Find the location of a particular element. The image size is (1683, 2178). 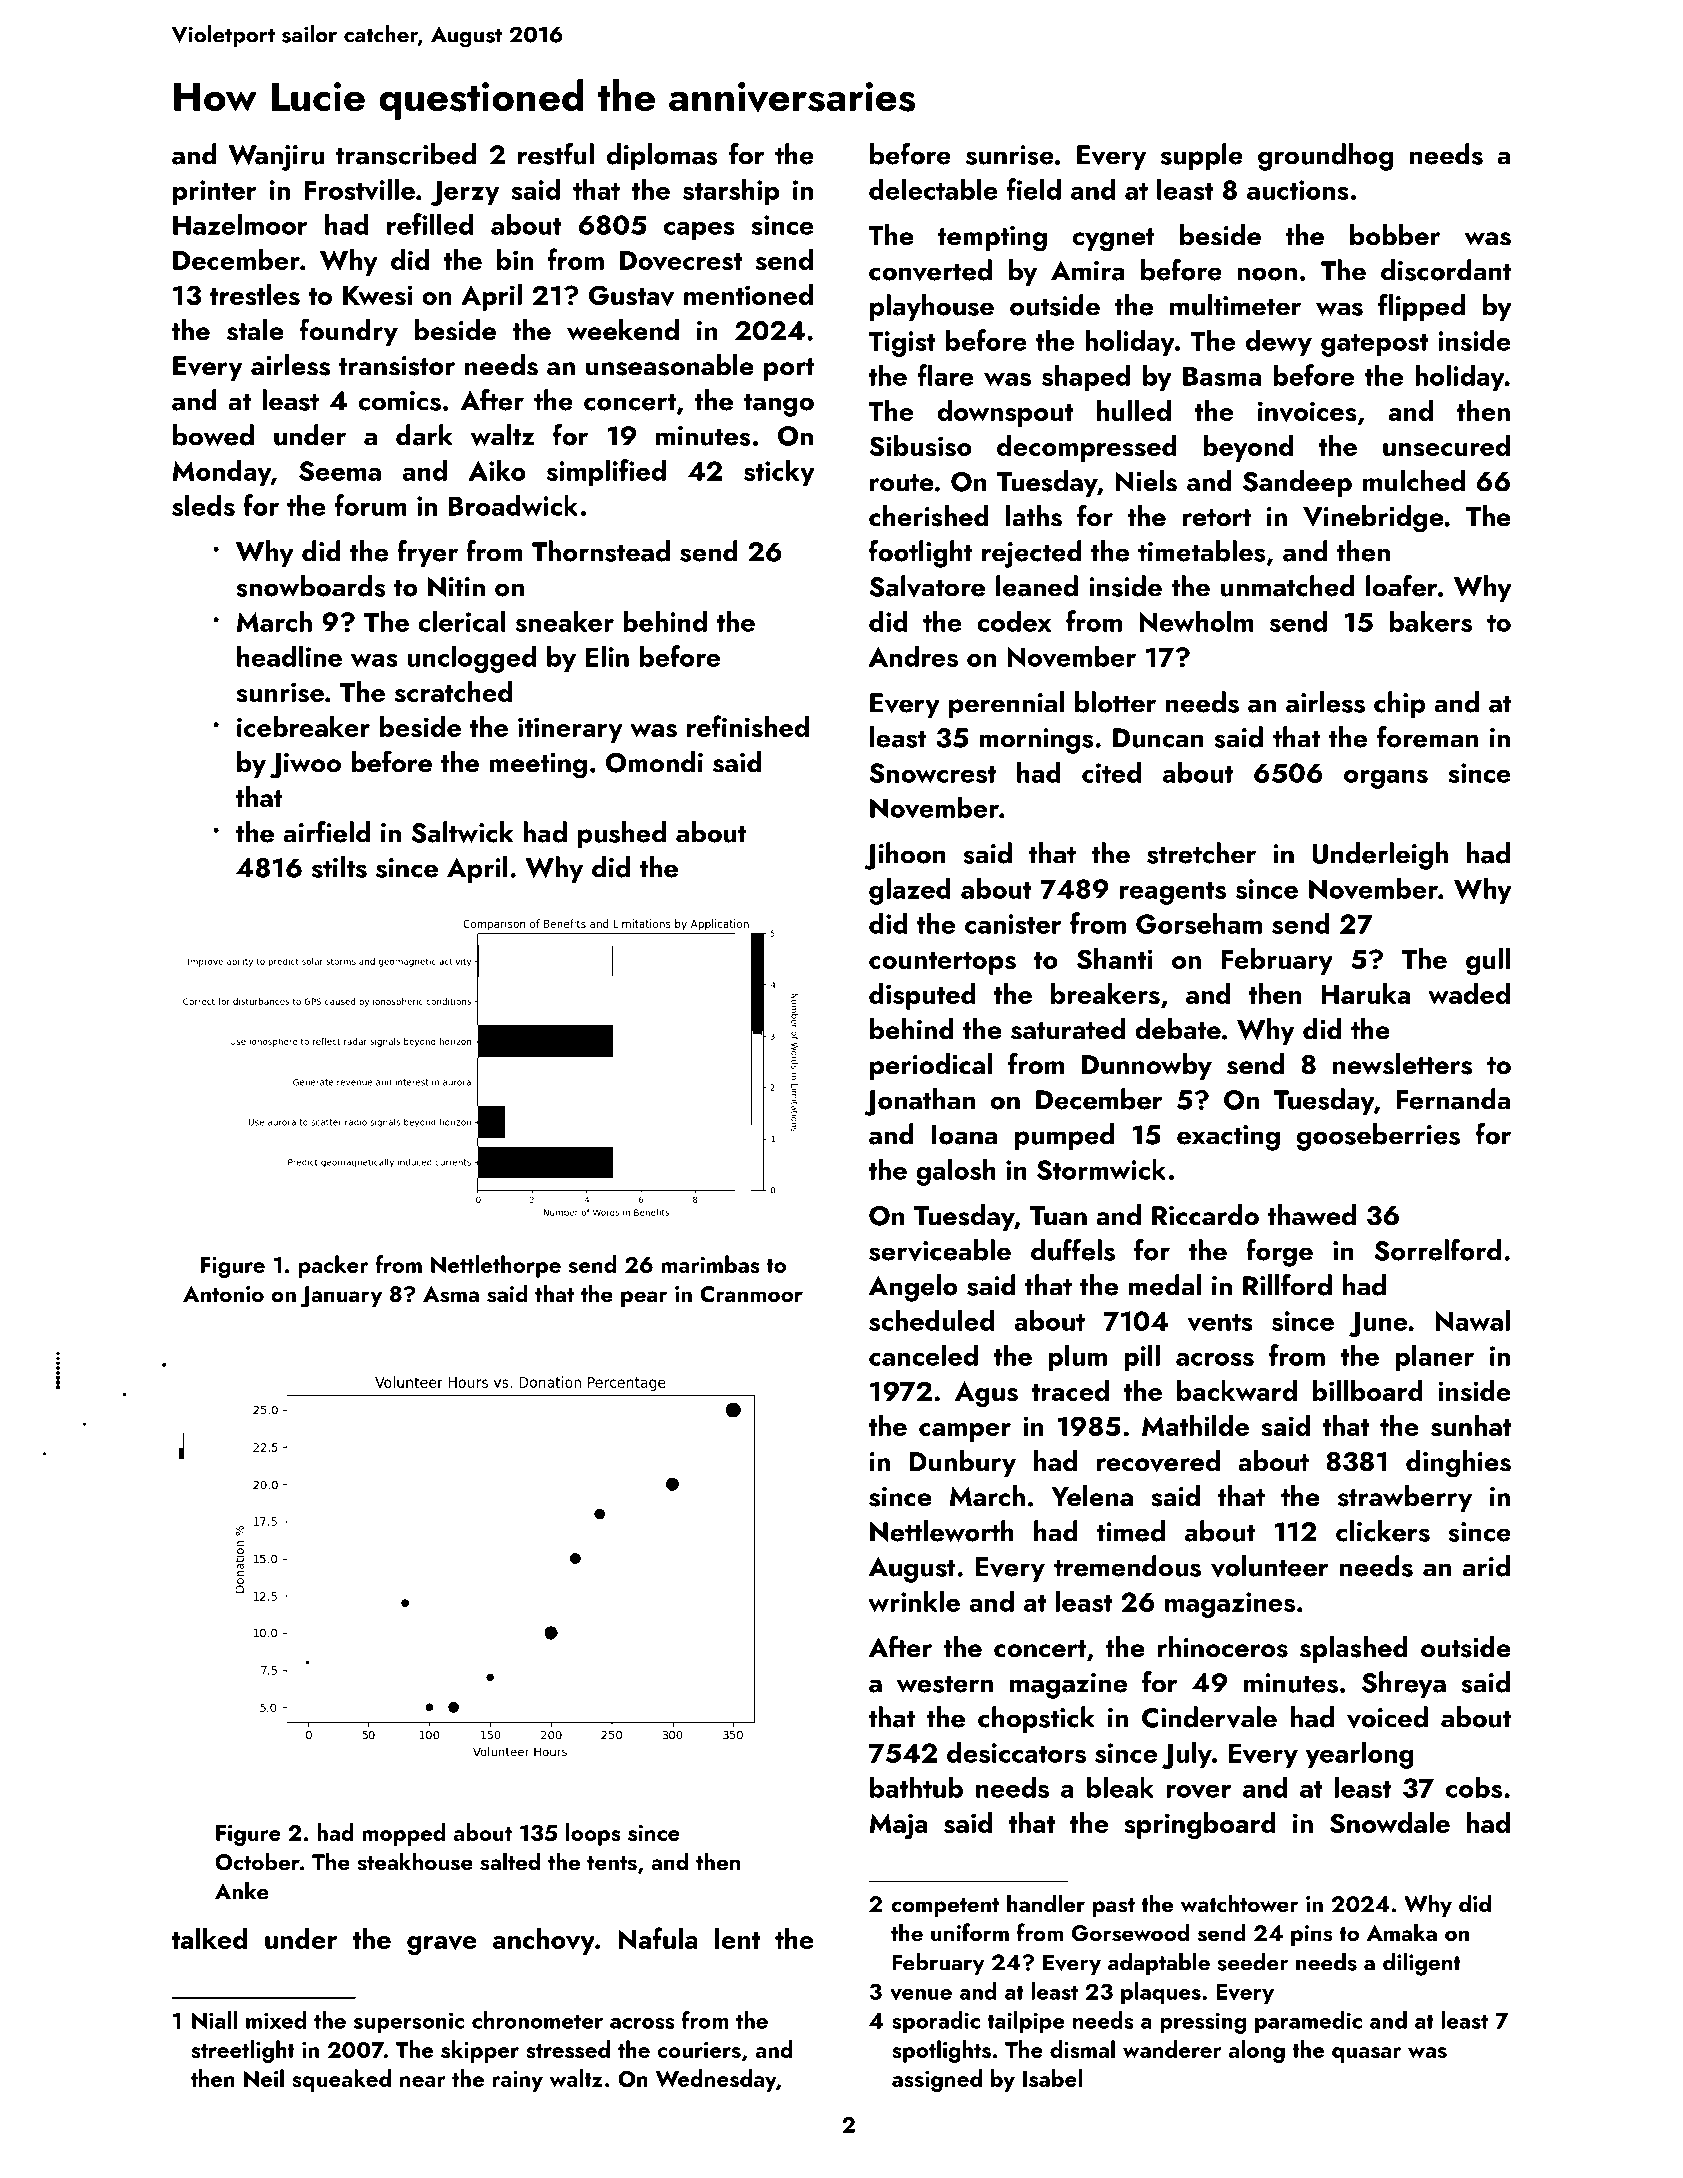

sporadic is located at coordinates (936, 2022).
